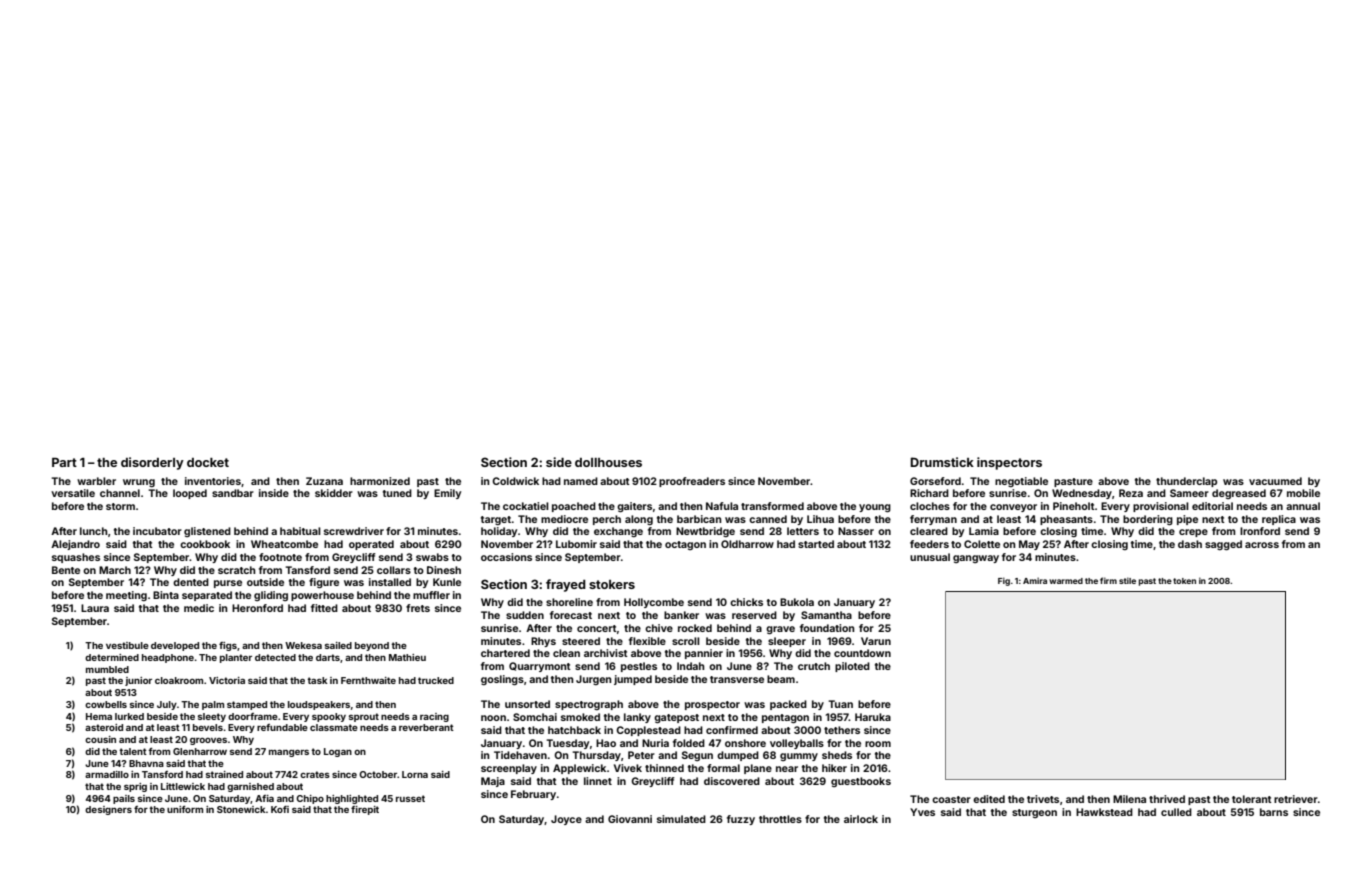  Describe the element at coordinates (505, 653) in the page. I see `chartered` at that location.
